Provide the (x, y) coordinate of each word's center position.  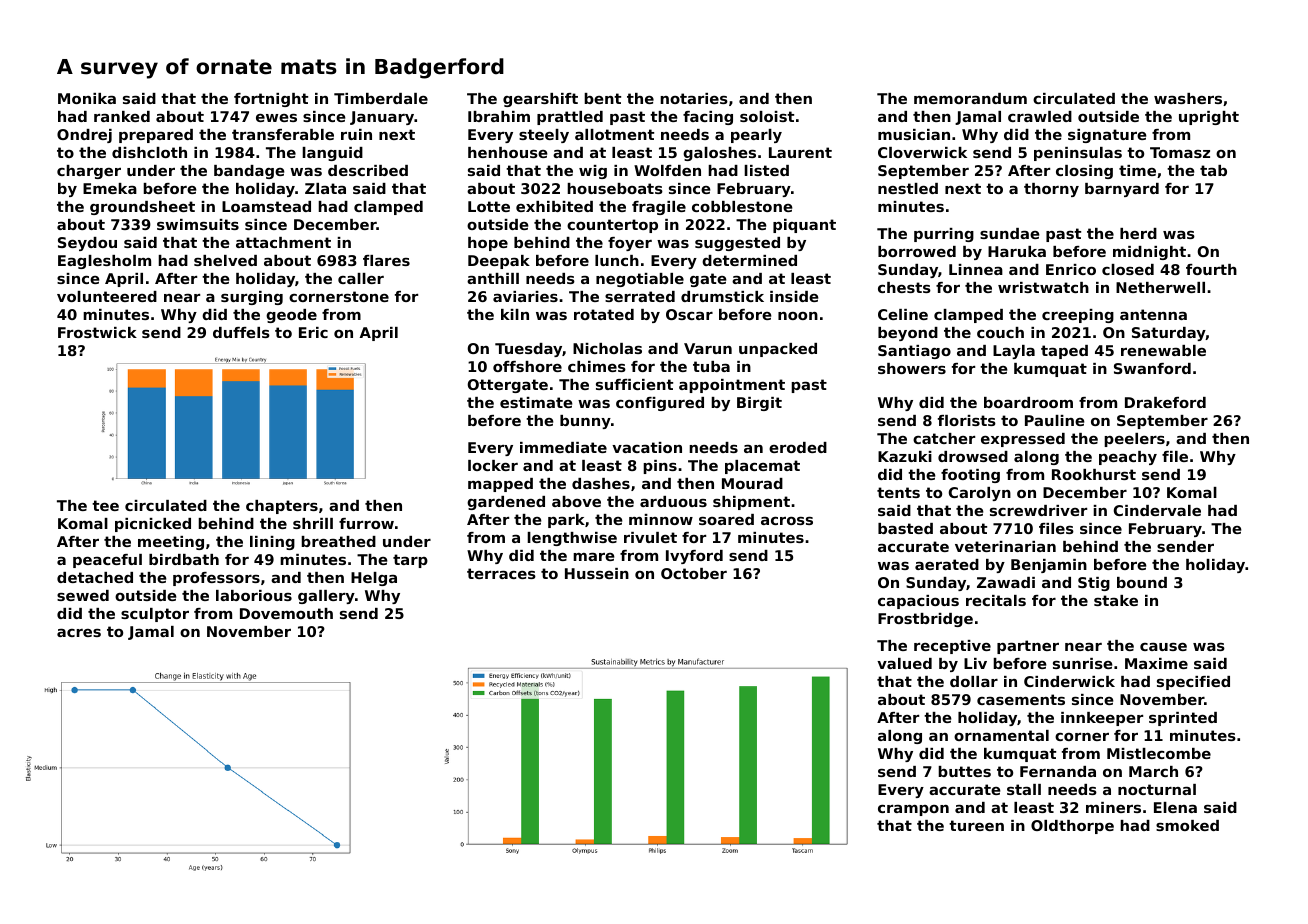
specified (1193, 683)
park (566, 521)
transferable (283, 134)
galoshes (719, 154)
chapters (282, 507)
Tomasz (1180, 152)
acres (79, 632)
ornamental (1001, 735)
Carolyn (980, 494)
